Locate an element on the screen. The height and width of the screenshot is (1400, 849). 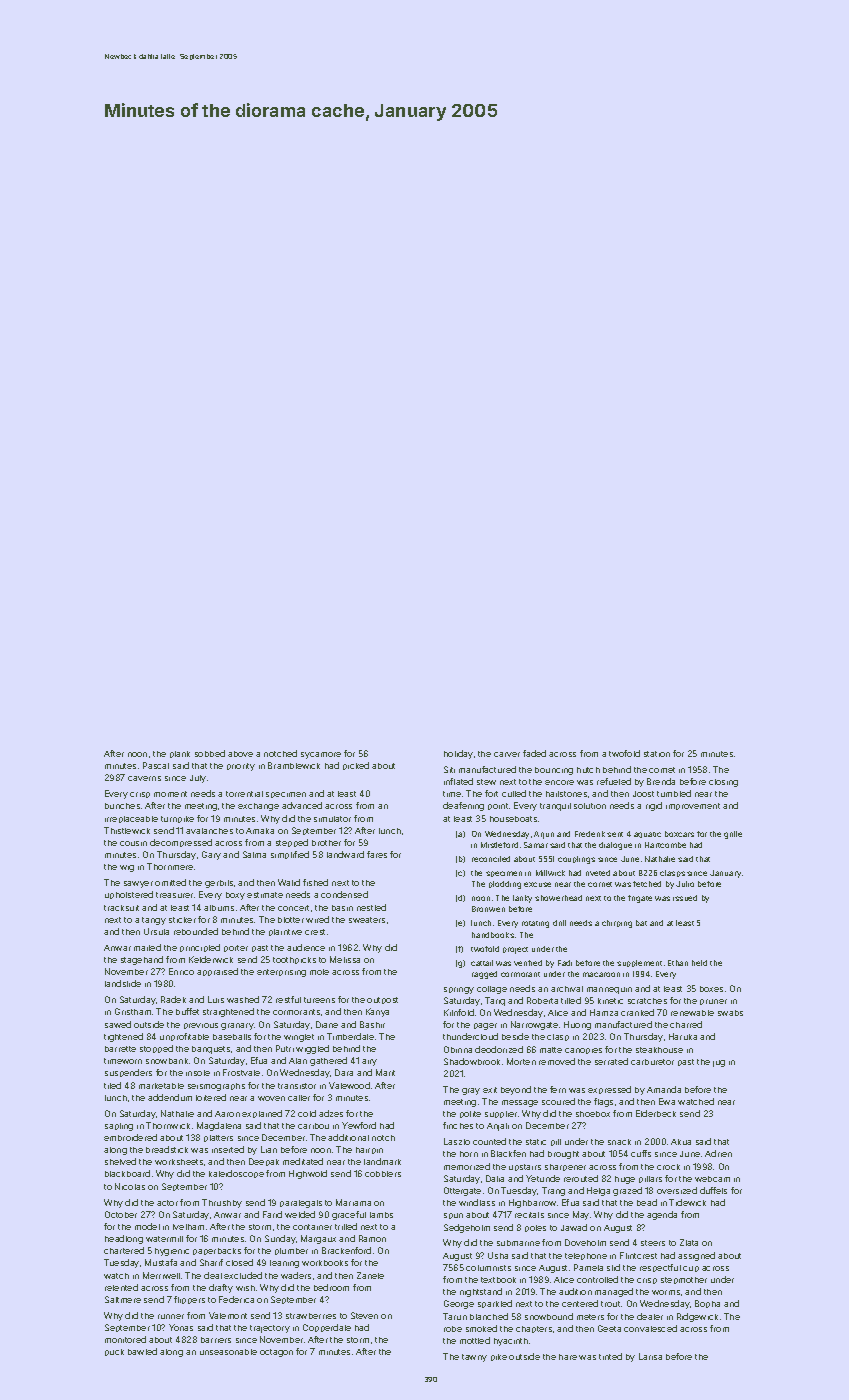
octagon is located at coordinates (276, 1353).
